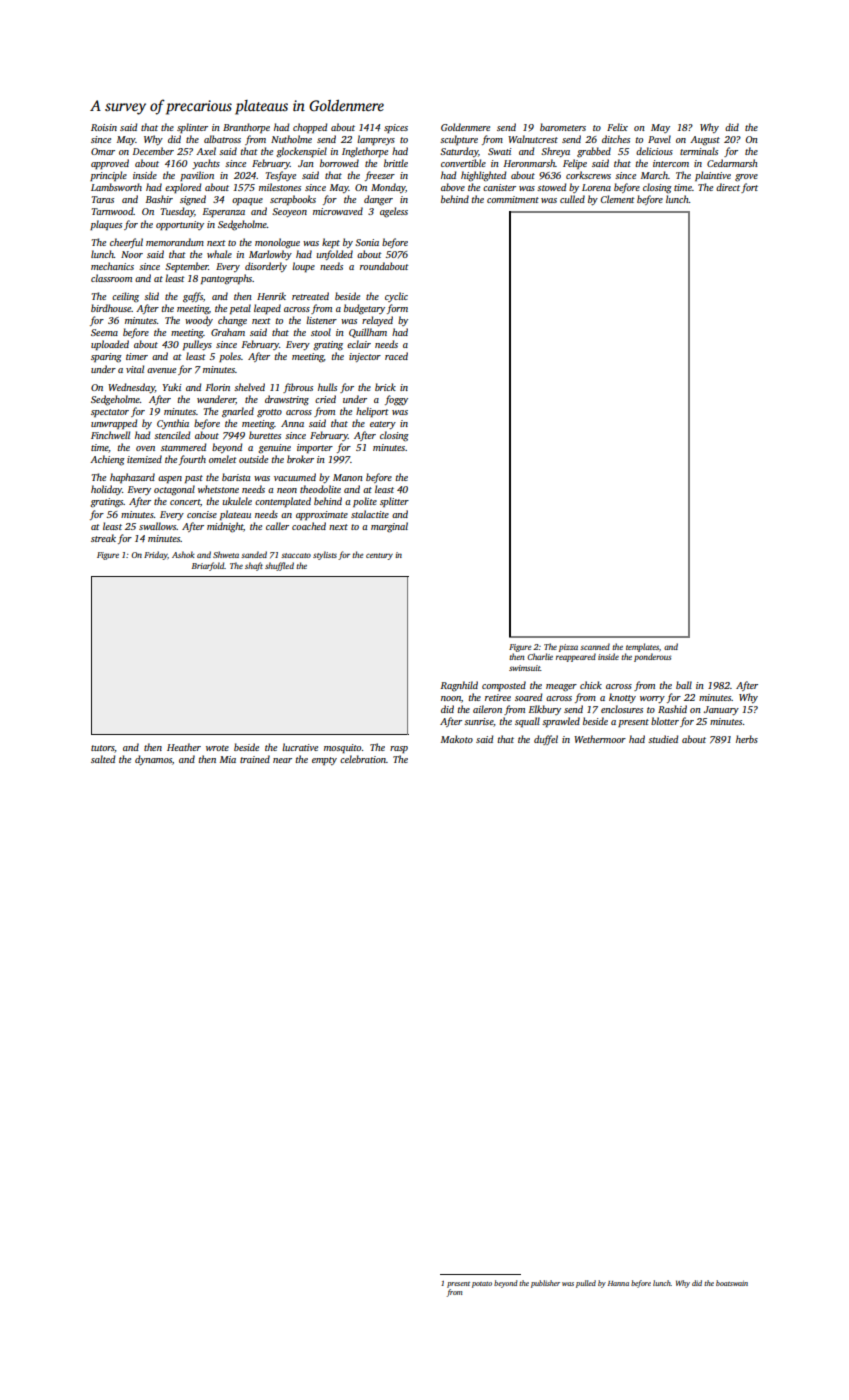  Describe the element at coordinates (397, 309) in the screenshot. I see `form` at that location.
